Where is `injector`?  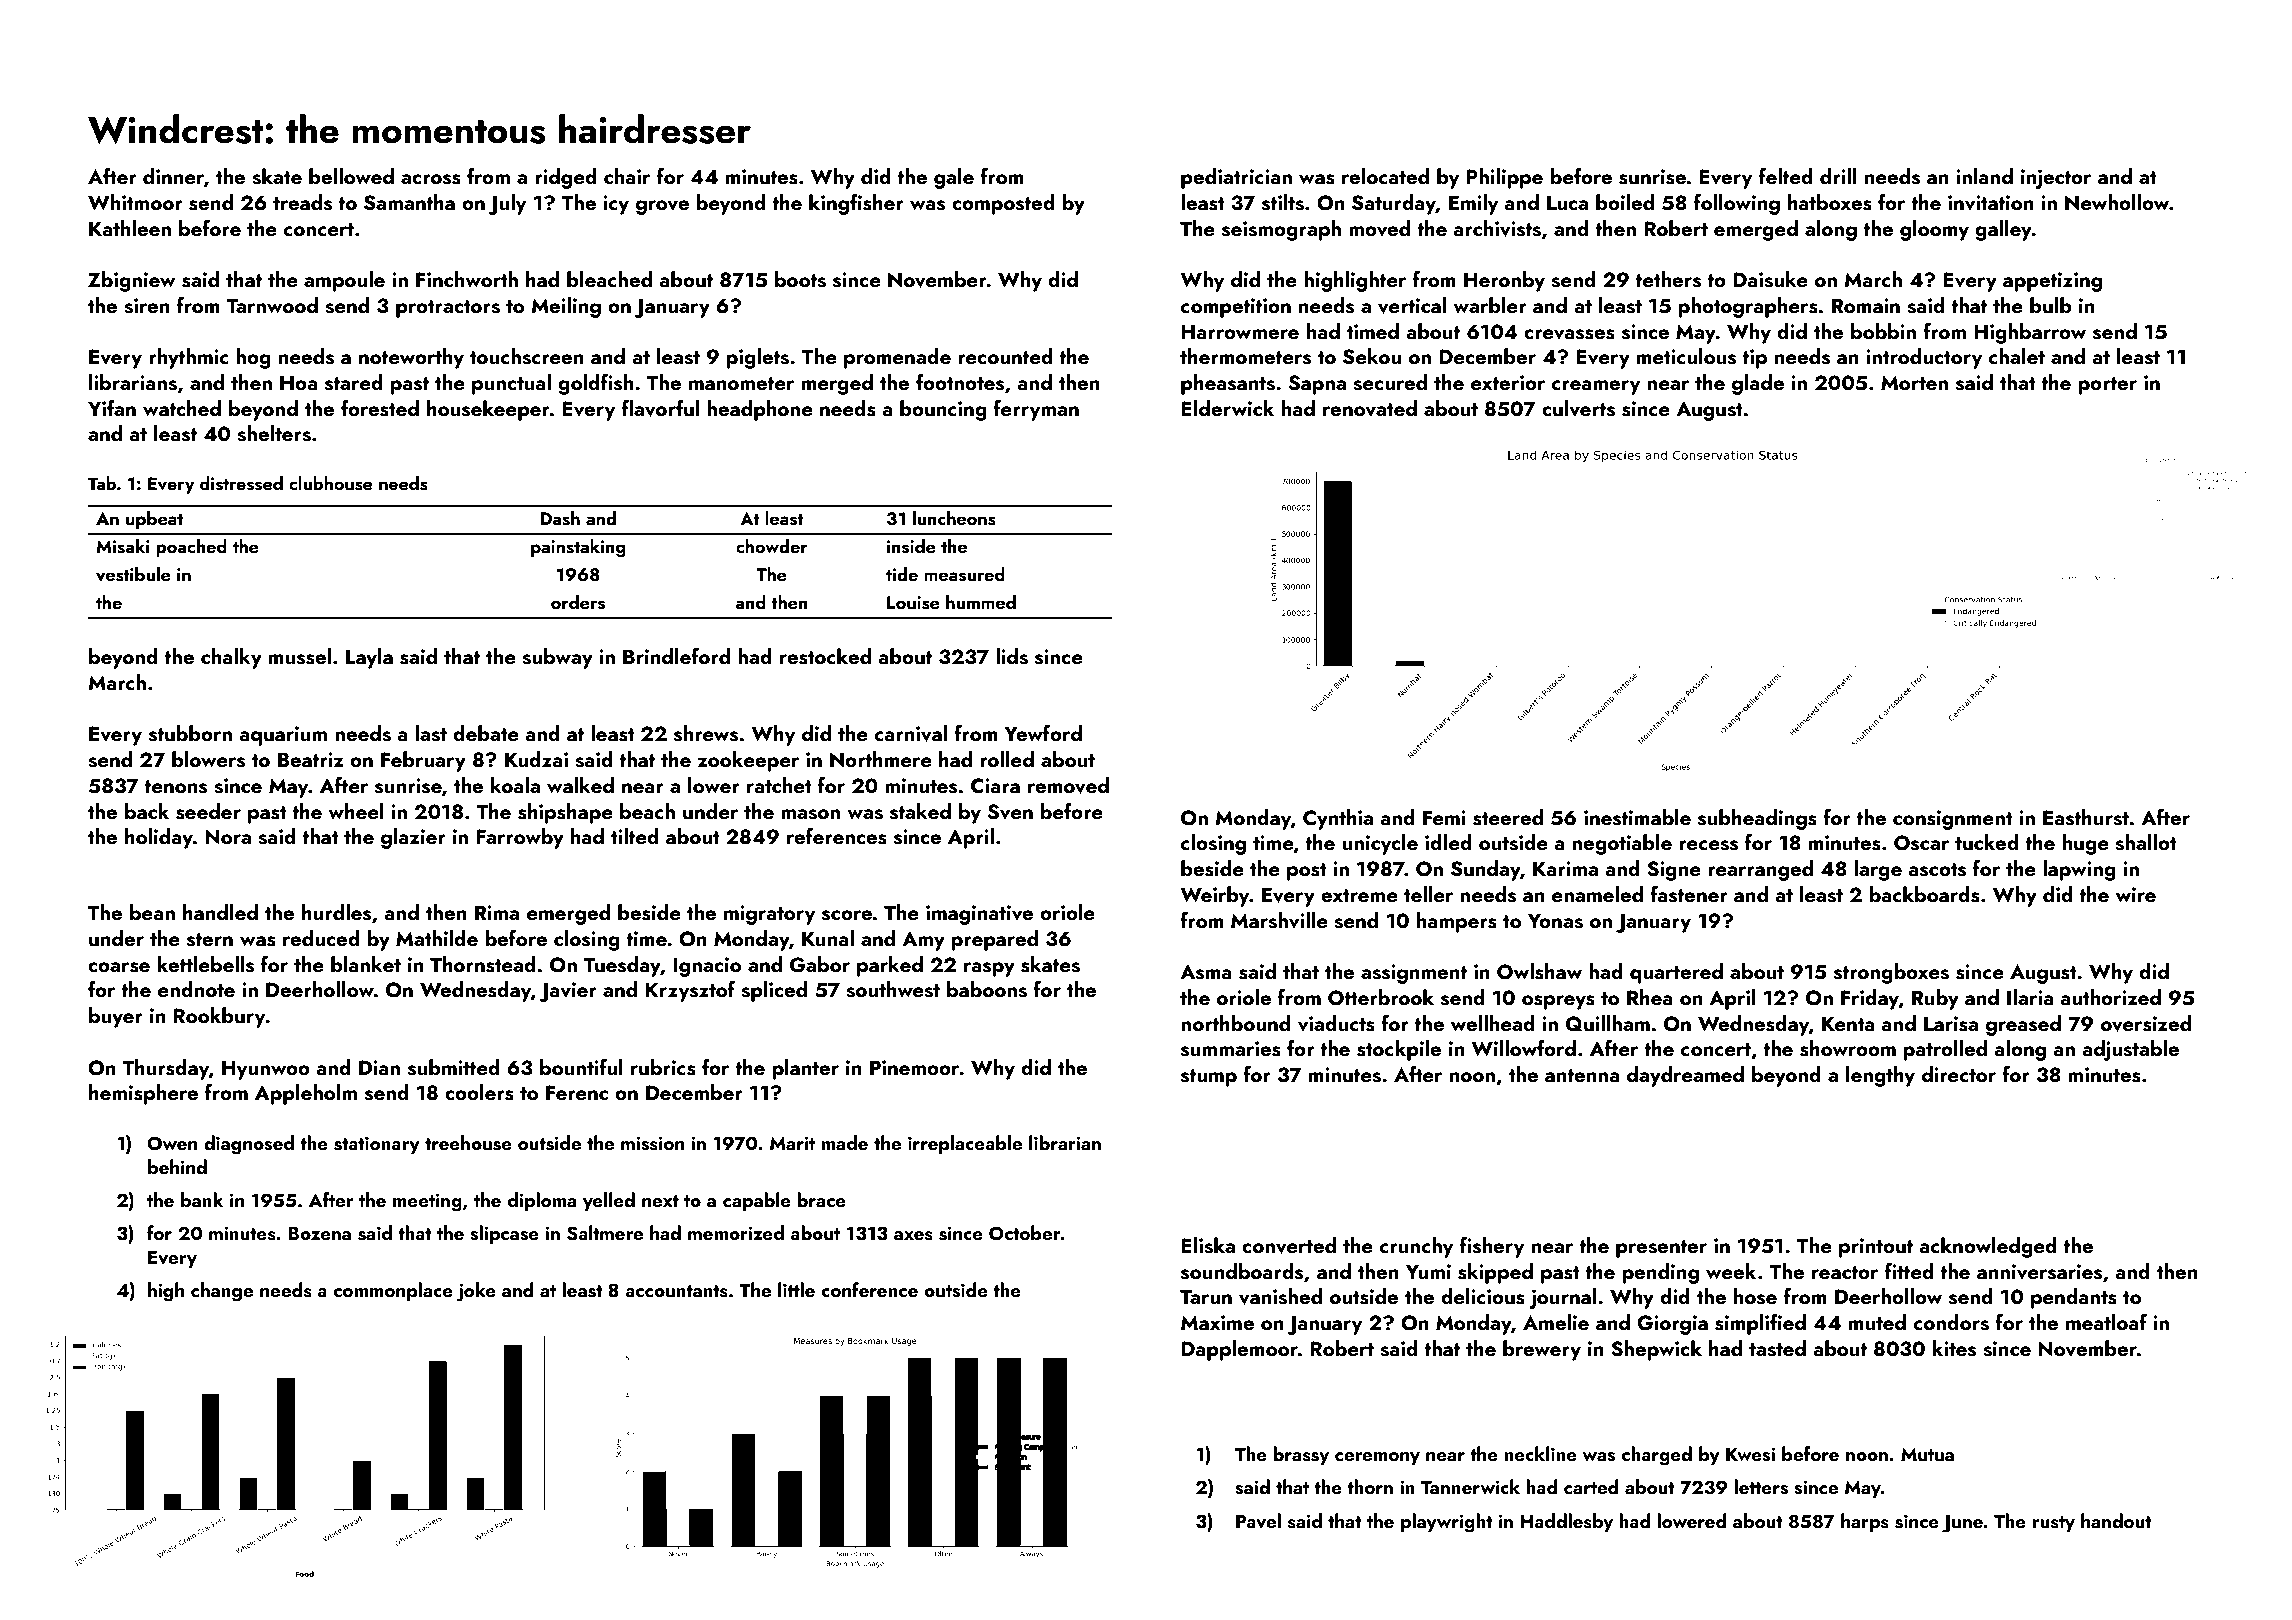 injector is located at coordinates (2056, 179).
